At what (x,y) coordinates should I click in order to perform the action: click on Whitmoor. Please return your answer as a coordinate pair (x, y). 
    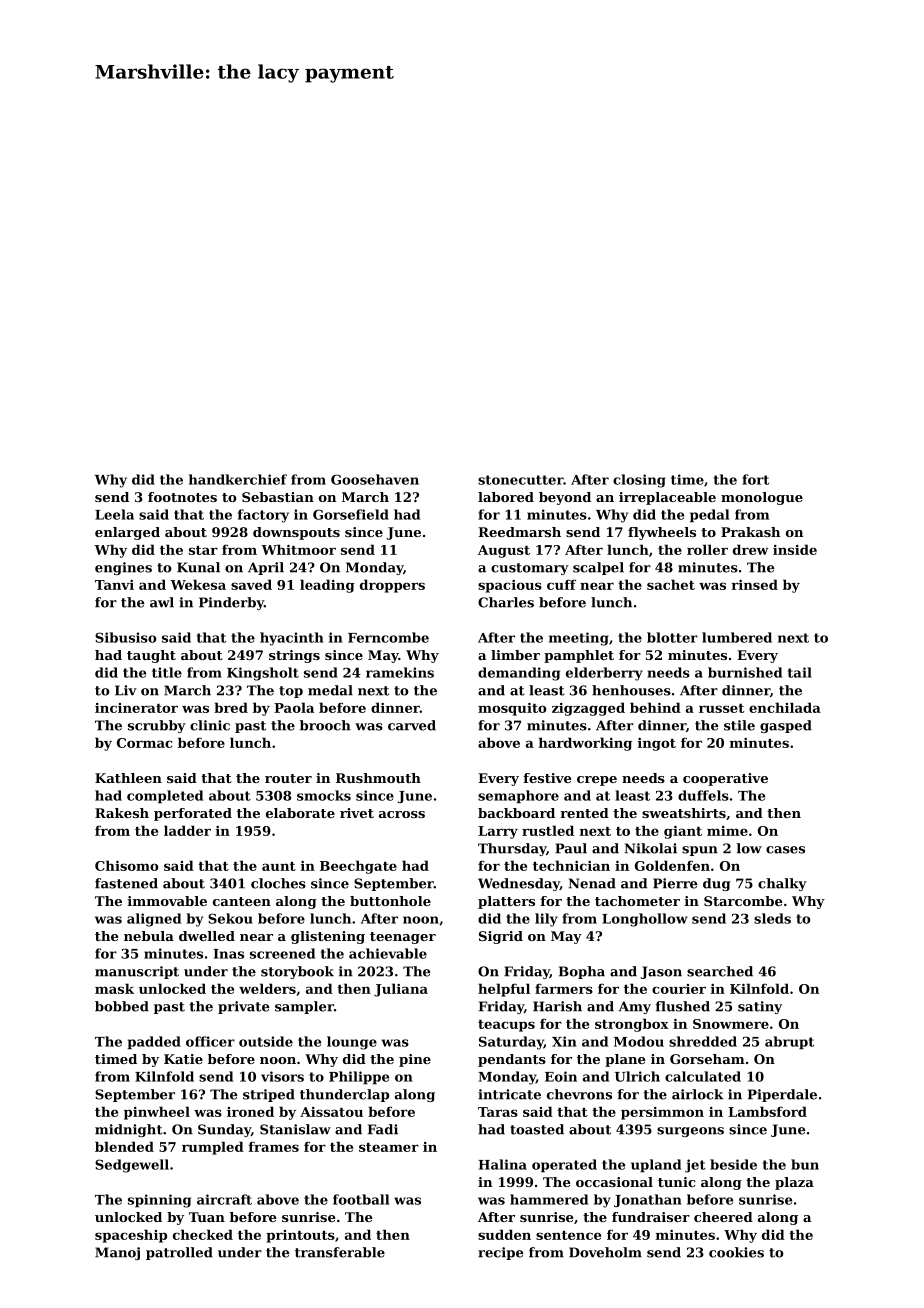
    Looking at the image, I should click on (298, 549).
